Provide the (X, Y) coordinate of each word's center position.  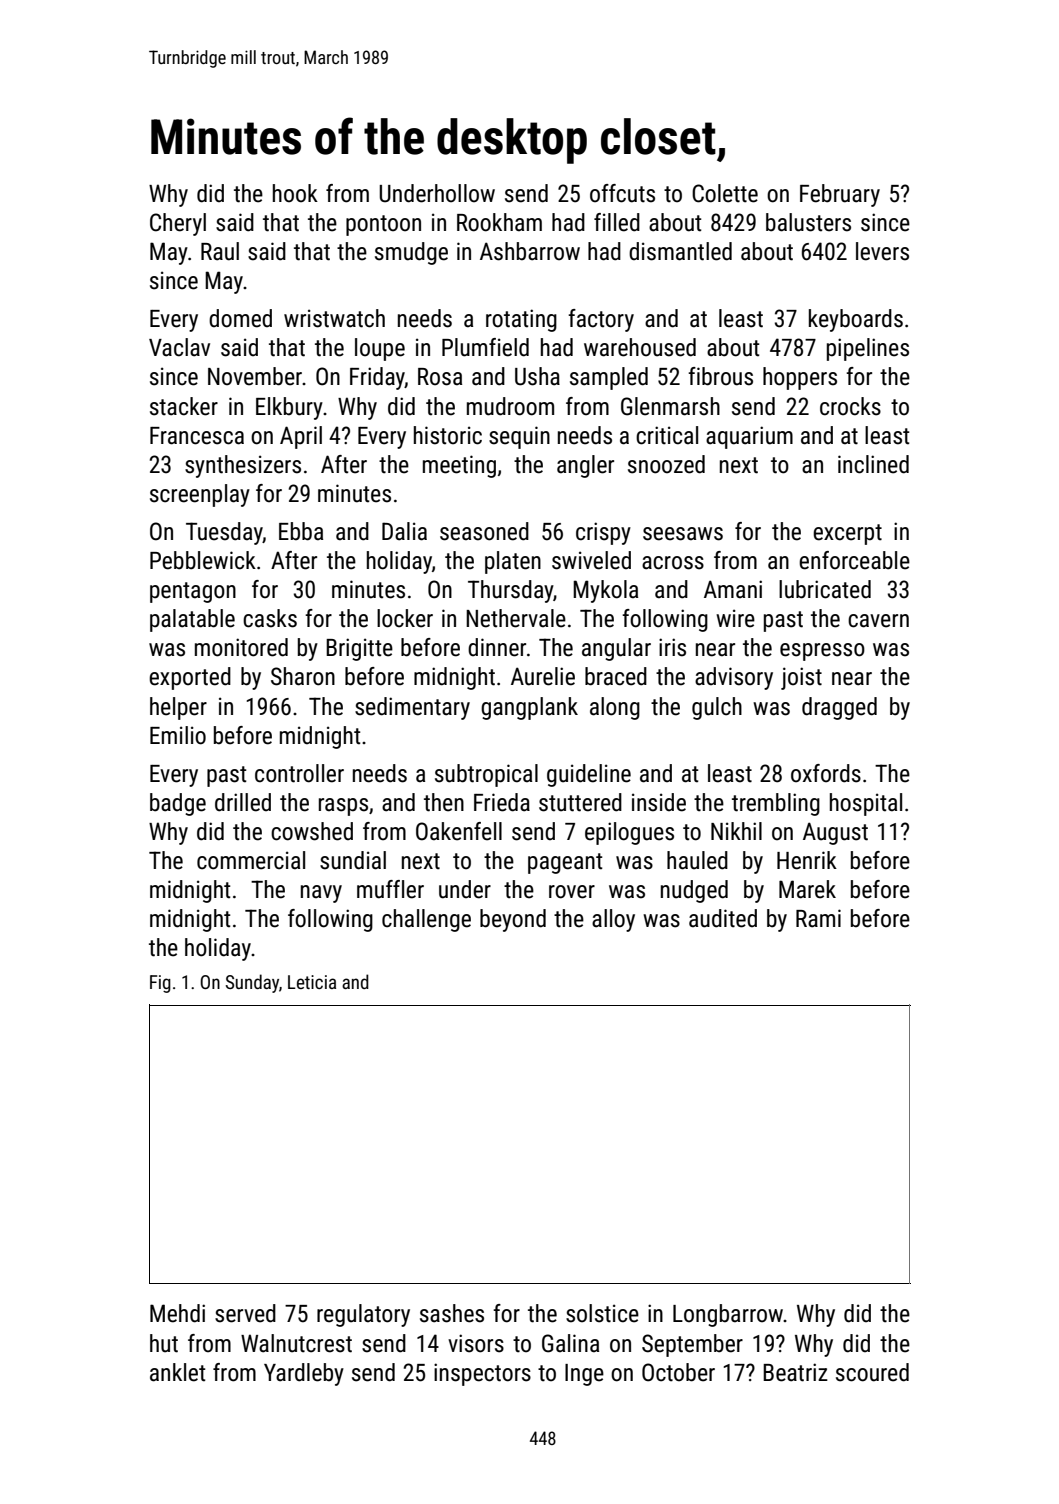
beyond (513, 920)
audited (723, 918)
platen (513, 562)
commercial (251, 860)
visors (476, 1343)
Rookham (499, 222)
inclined (873, 464)
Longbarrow (728, 1315)
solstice (602, 1313)
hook (295, 193)
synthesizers (243, 466)
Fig (160, 984)
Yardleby (304, 1374)
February (840, 195)
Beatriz (795, 1372)
